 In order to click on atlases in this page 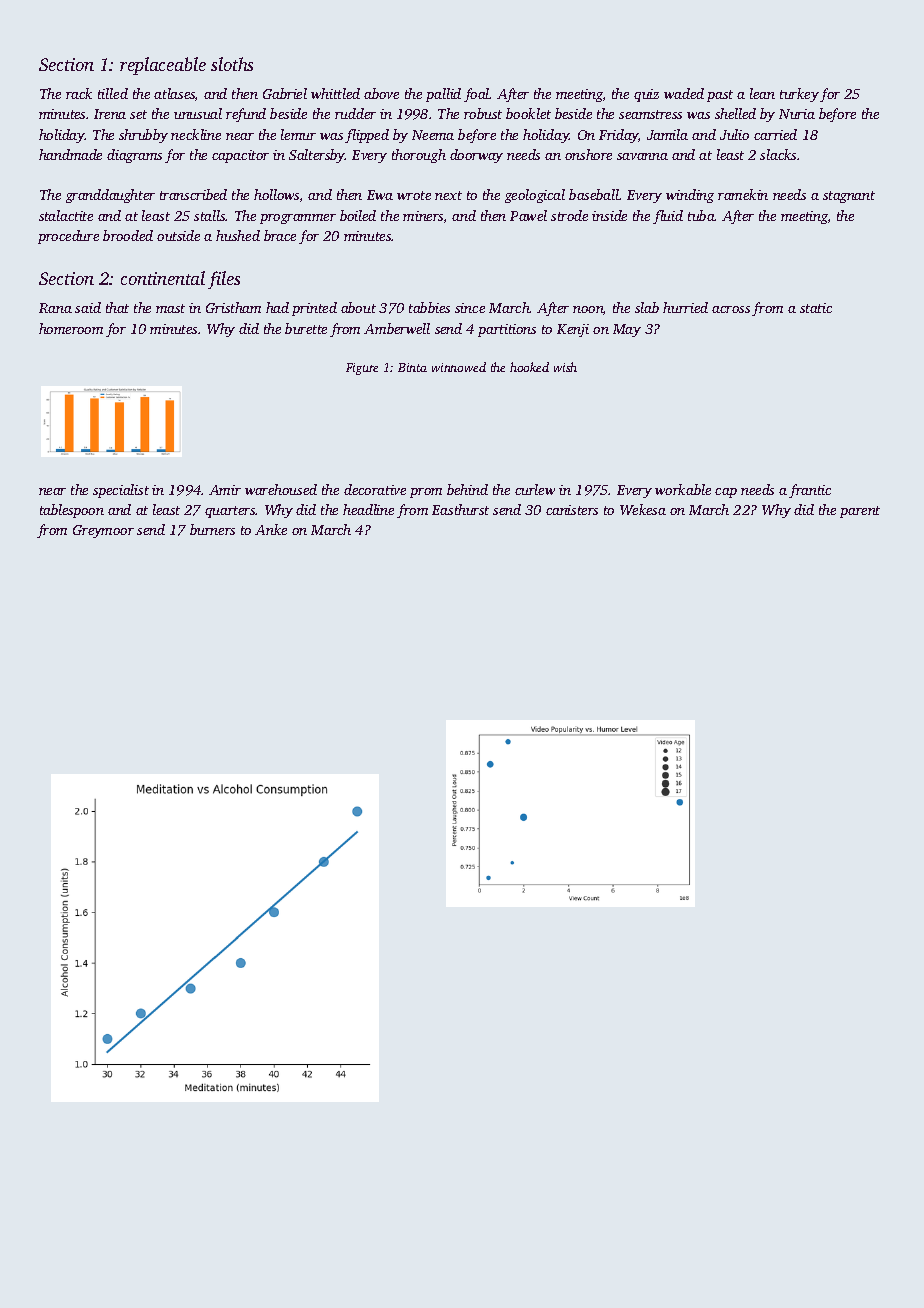, I will do `click(174, 93)`.
